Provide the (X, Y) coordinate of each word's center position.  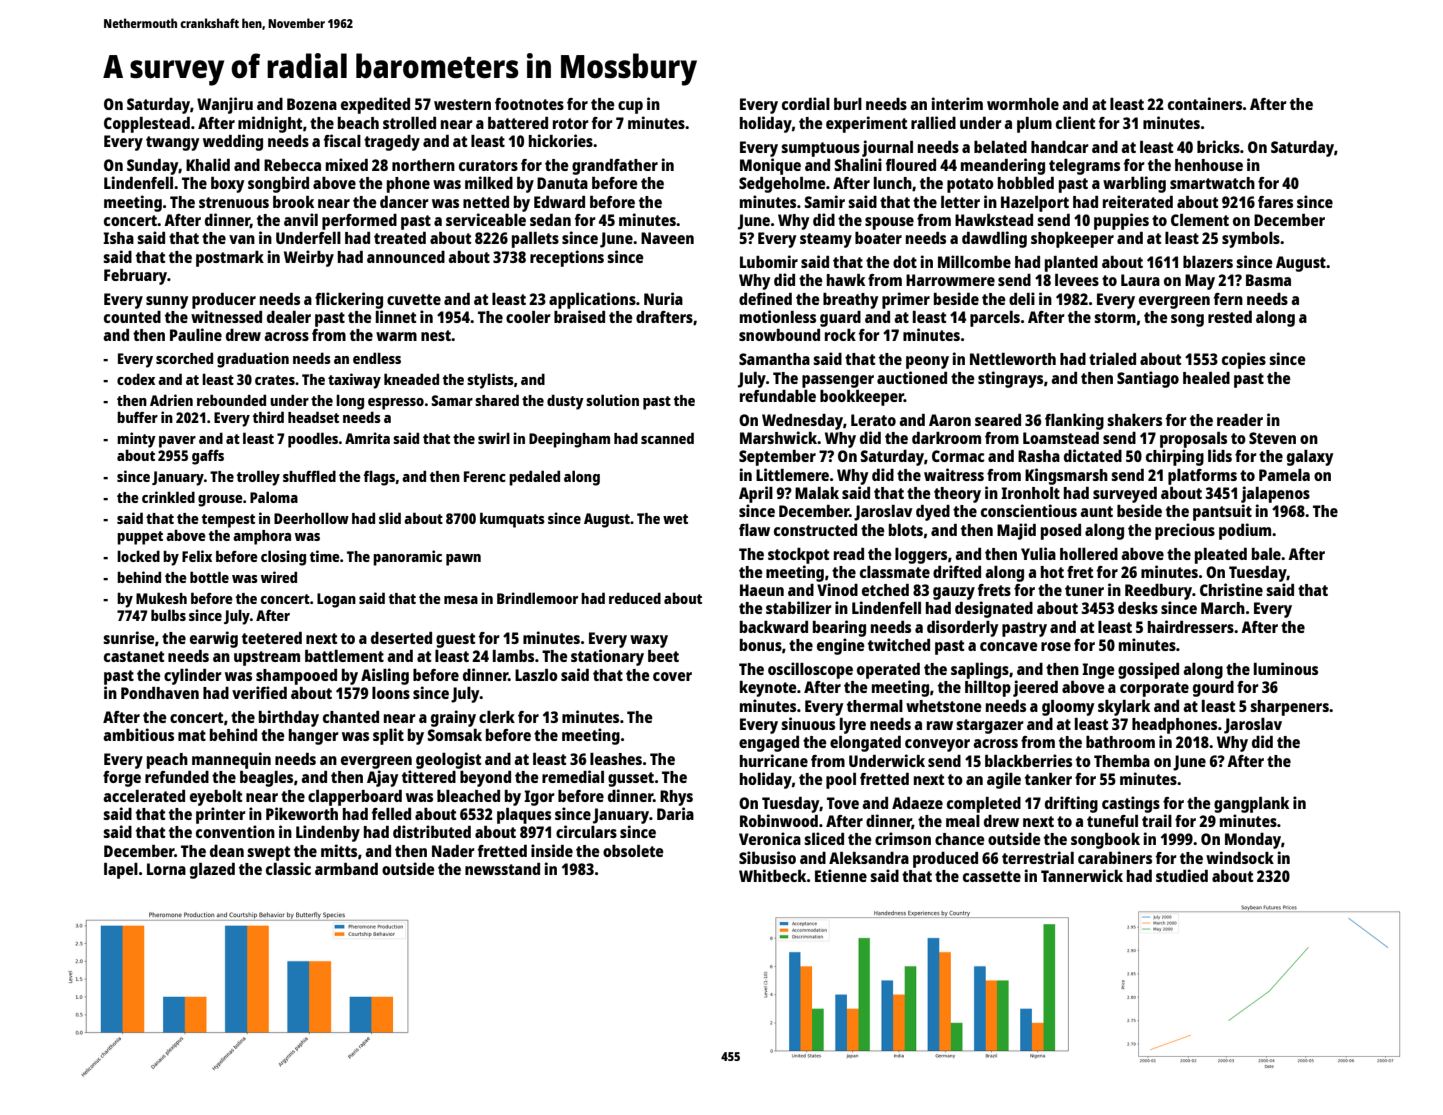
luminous (1286, 668)
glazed (212, 871)
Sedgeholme (782, 185)
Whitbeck (773, 875)
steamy (826, 240)
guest (455, 640)
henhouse (1209, 165)
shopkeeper (1072, 240)
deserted (401, 638)
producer (224, 301)
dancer (404, 202)
